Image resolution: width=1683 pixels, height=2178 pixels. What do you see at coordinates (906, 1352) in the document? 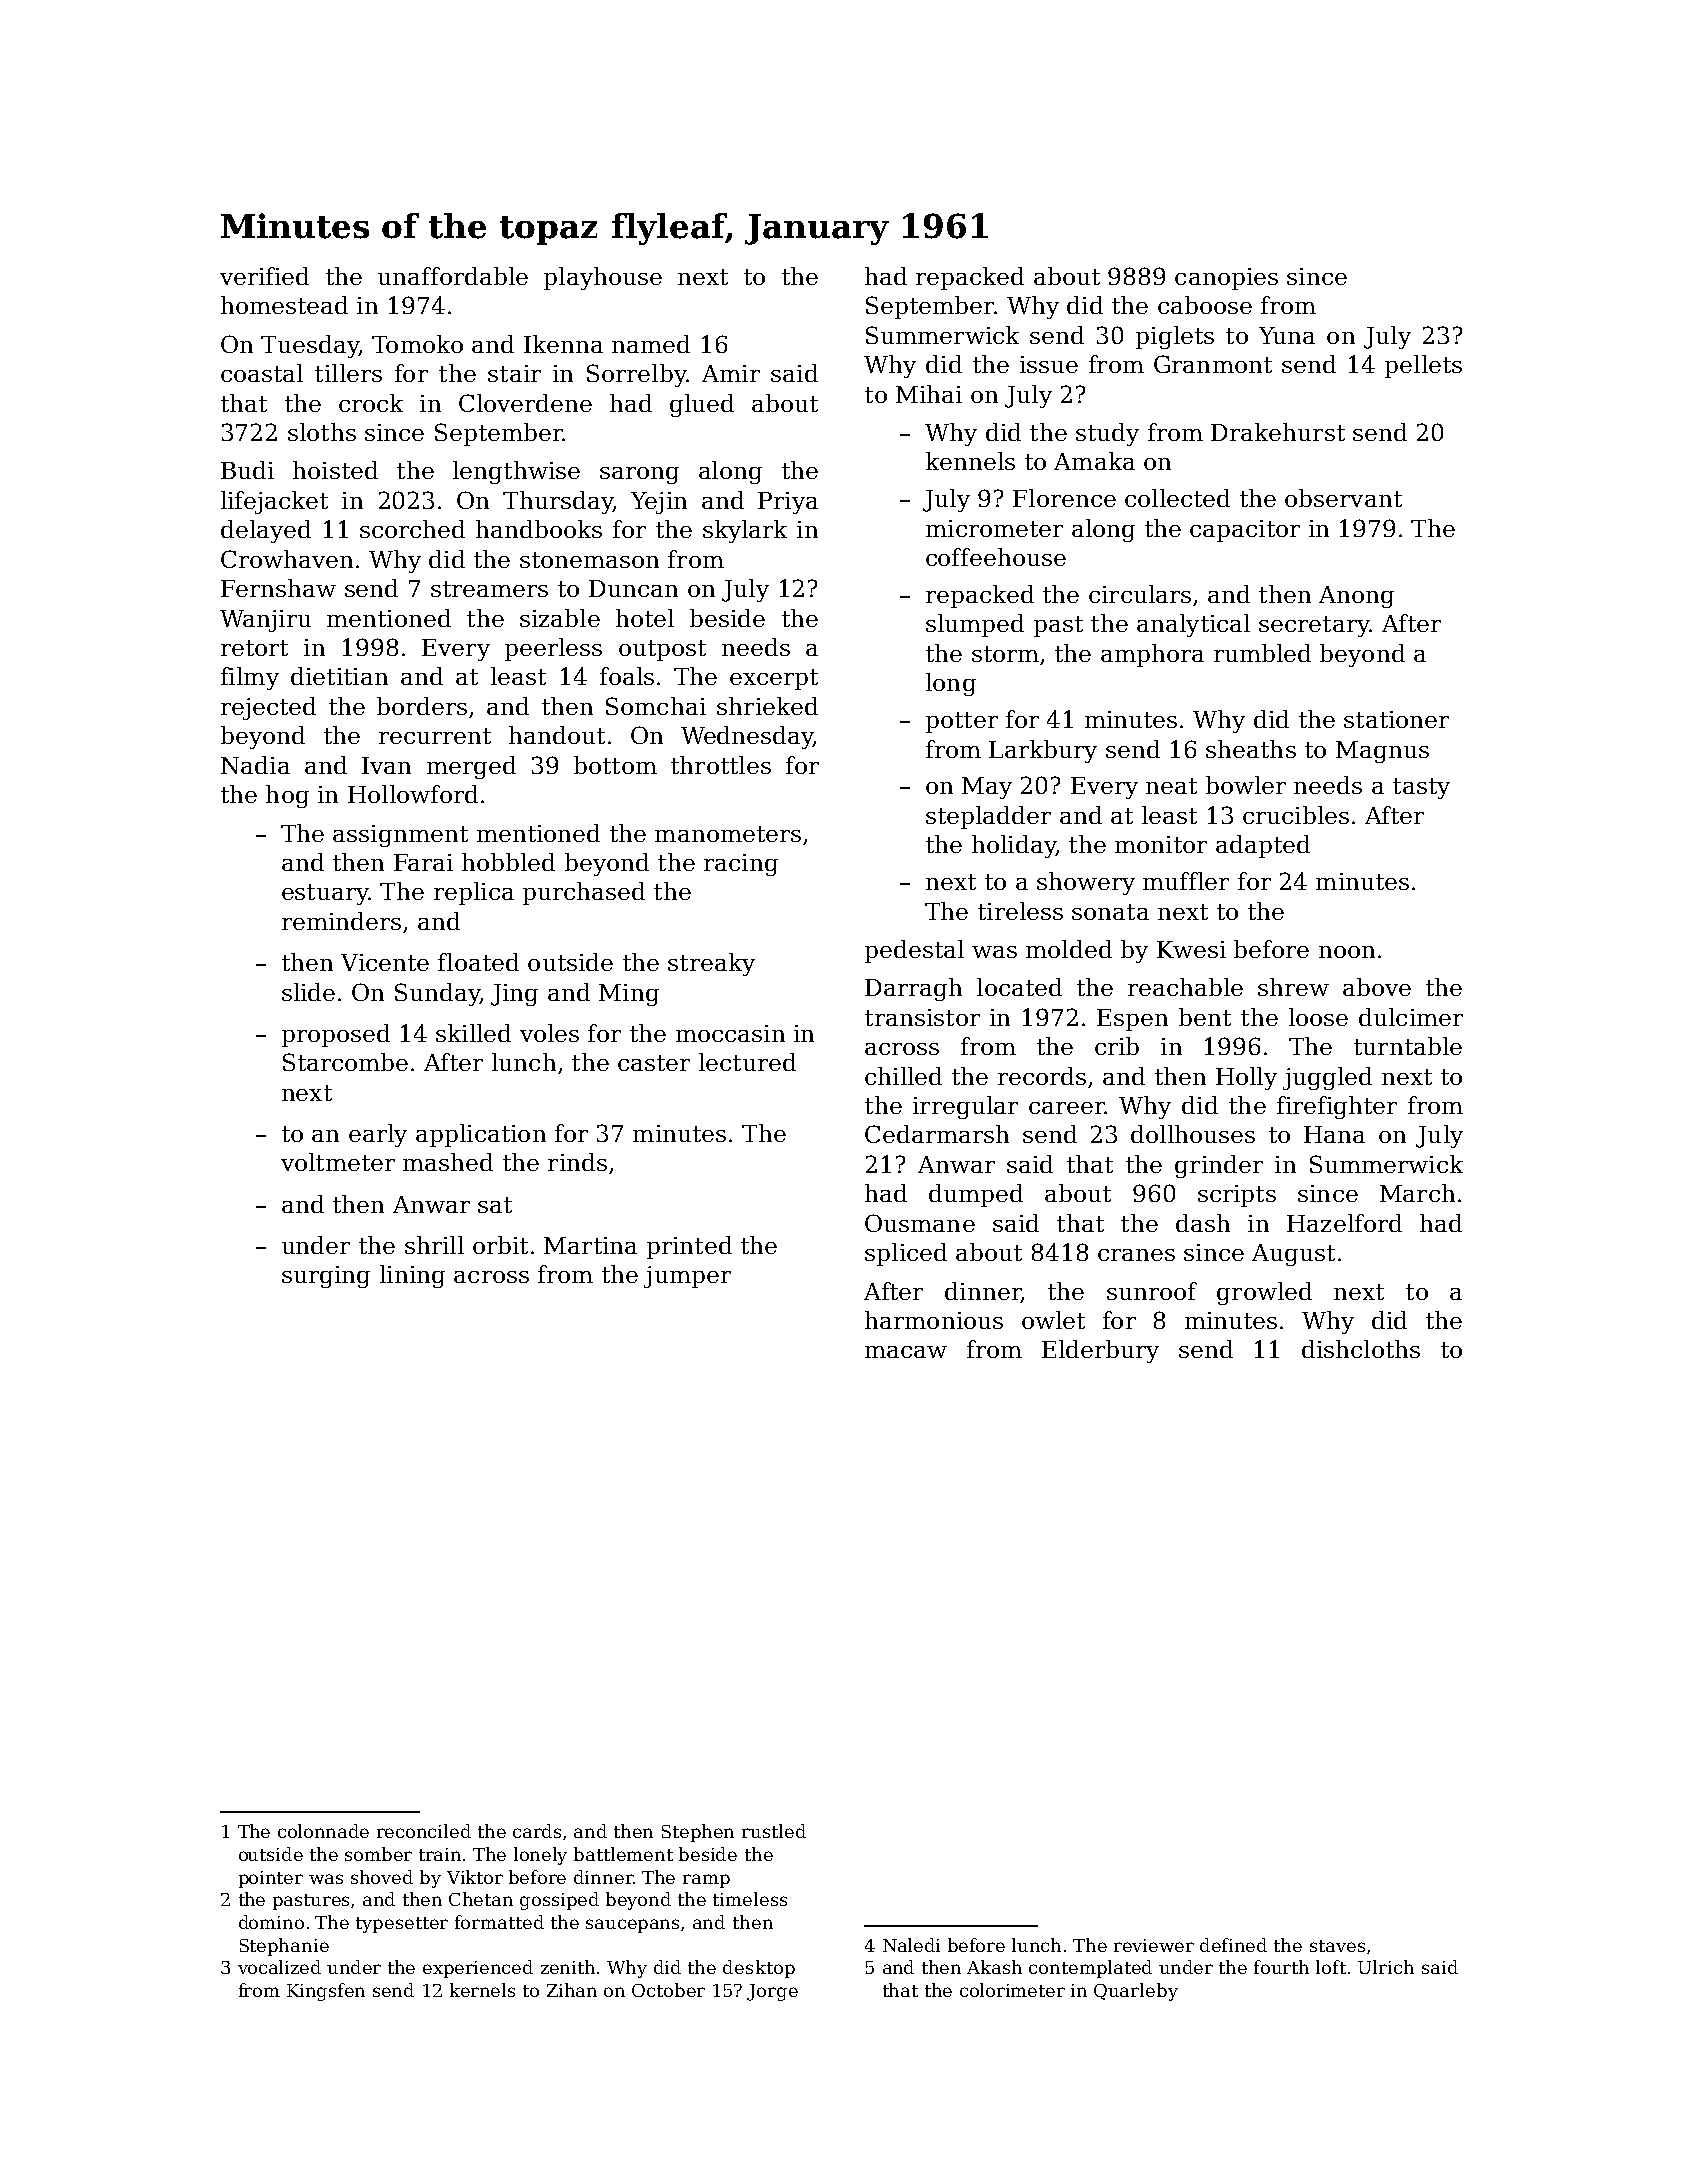
I see `macaw` at bounding box center [906, 1352].
